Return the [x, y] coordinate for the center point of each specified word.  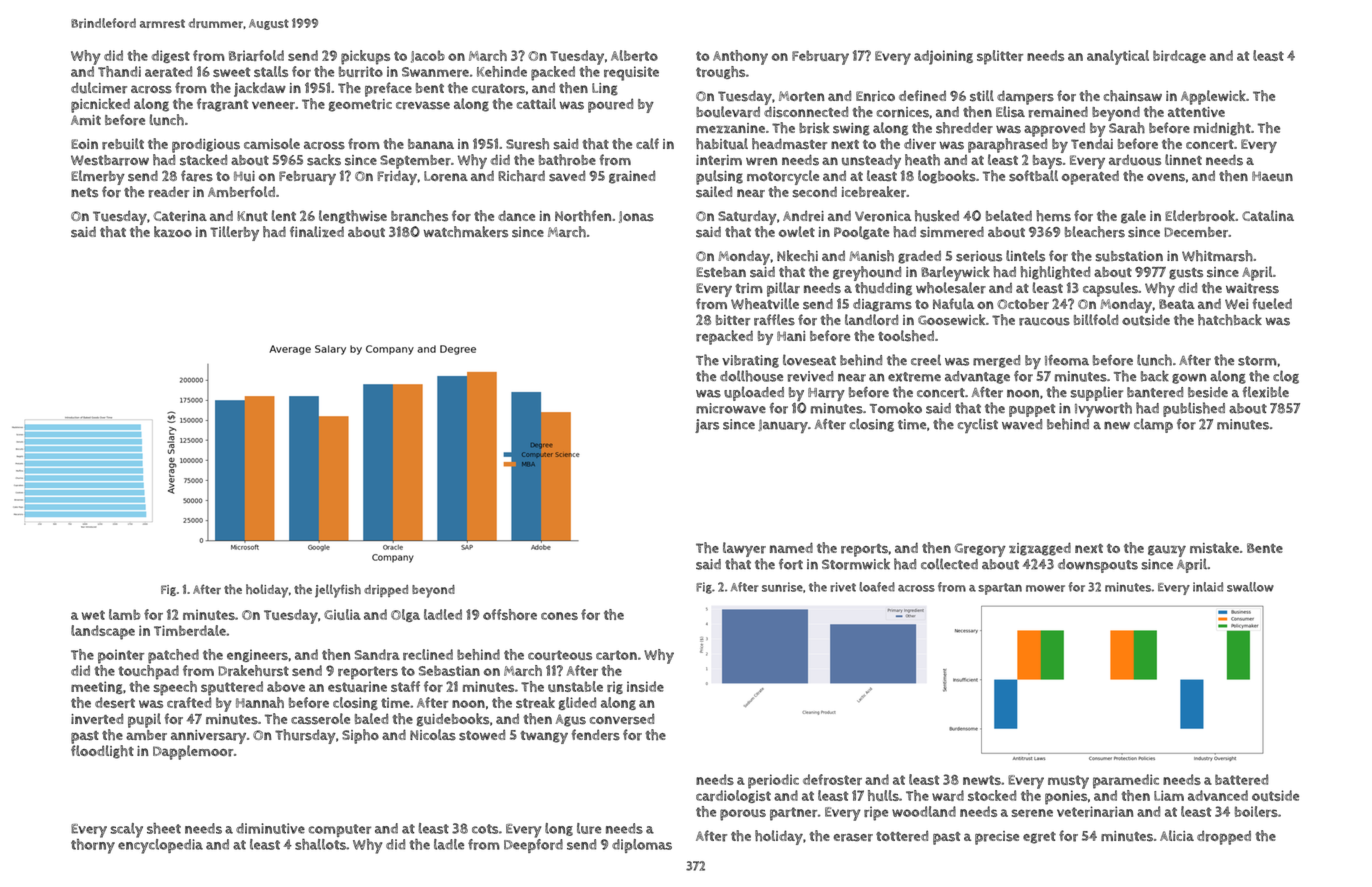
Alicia [1177, 835]
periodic [773, 781]
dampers [1025, 97]
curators [498, 89]
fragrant [223, 105]
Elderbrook [1200, 216]
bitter [733, 320]
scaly [126, 830]
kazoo [173, 231]
